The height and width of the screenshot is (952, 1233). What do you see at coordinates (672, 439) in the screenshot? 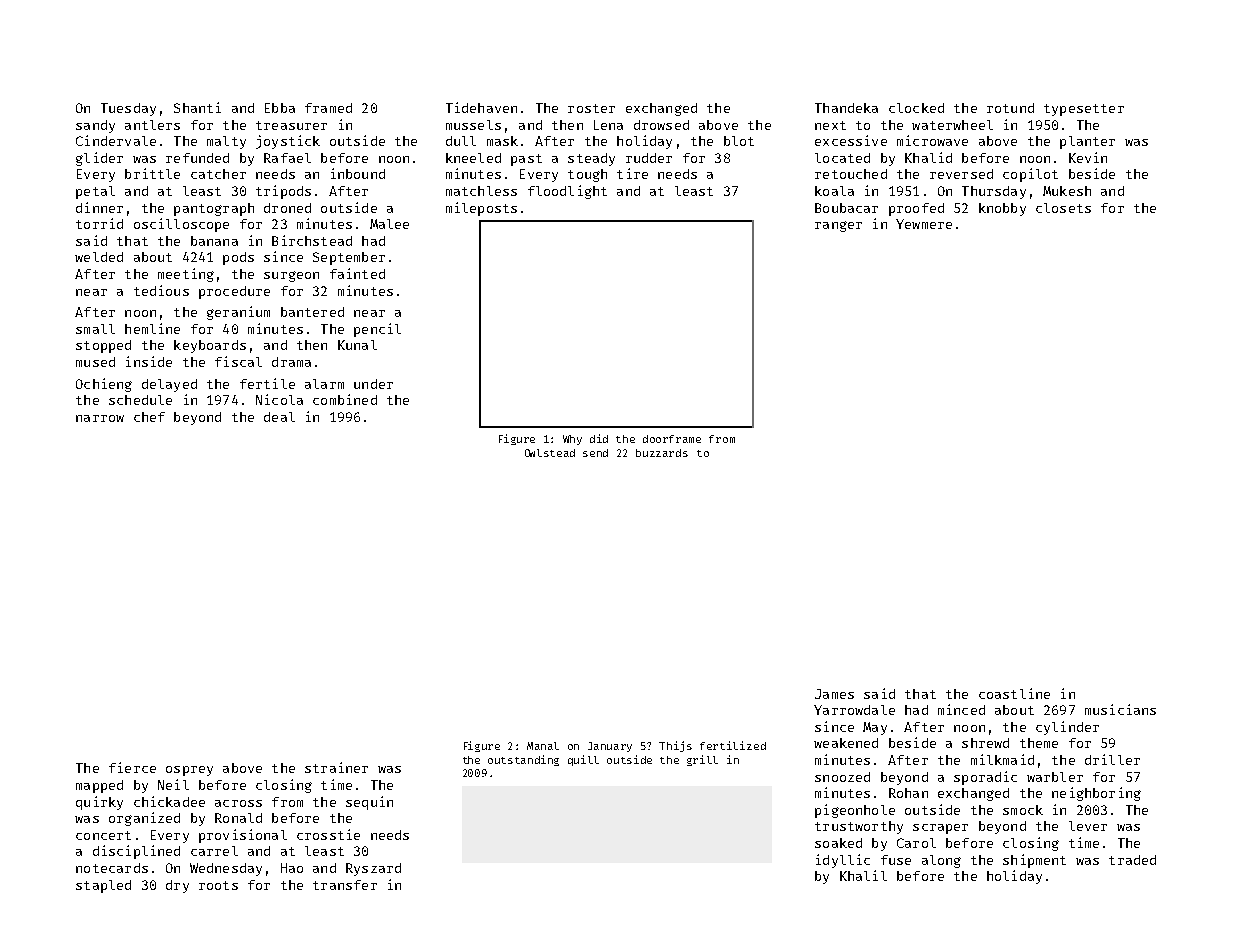
I see `doorframe` at bounding box center [672, 439].
